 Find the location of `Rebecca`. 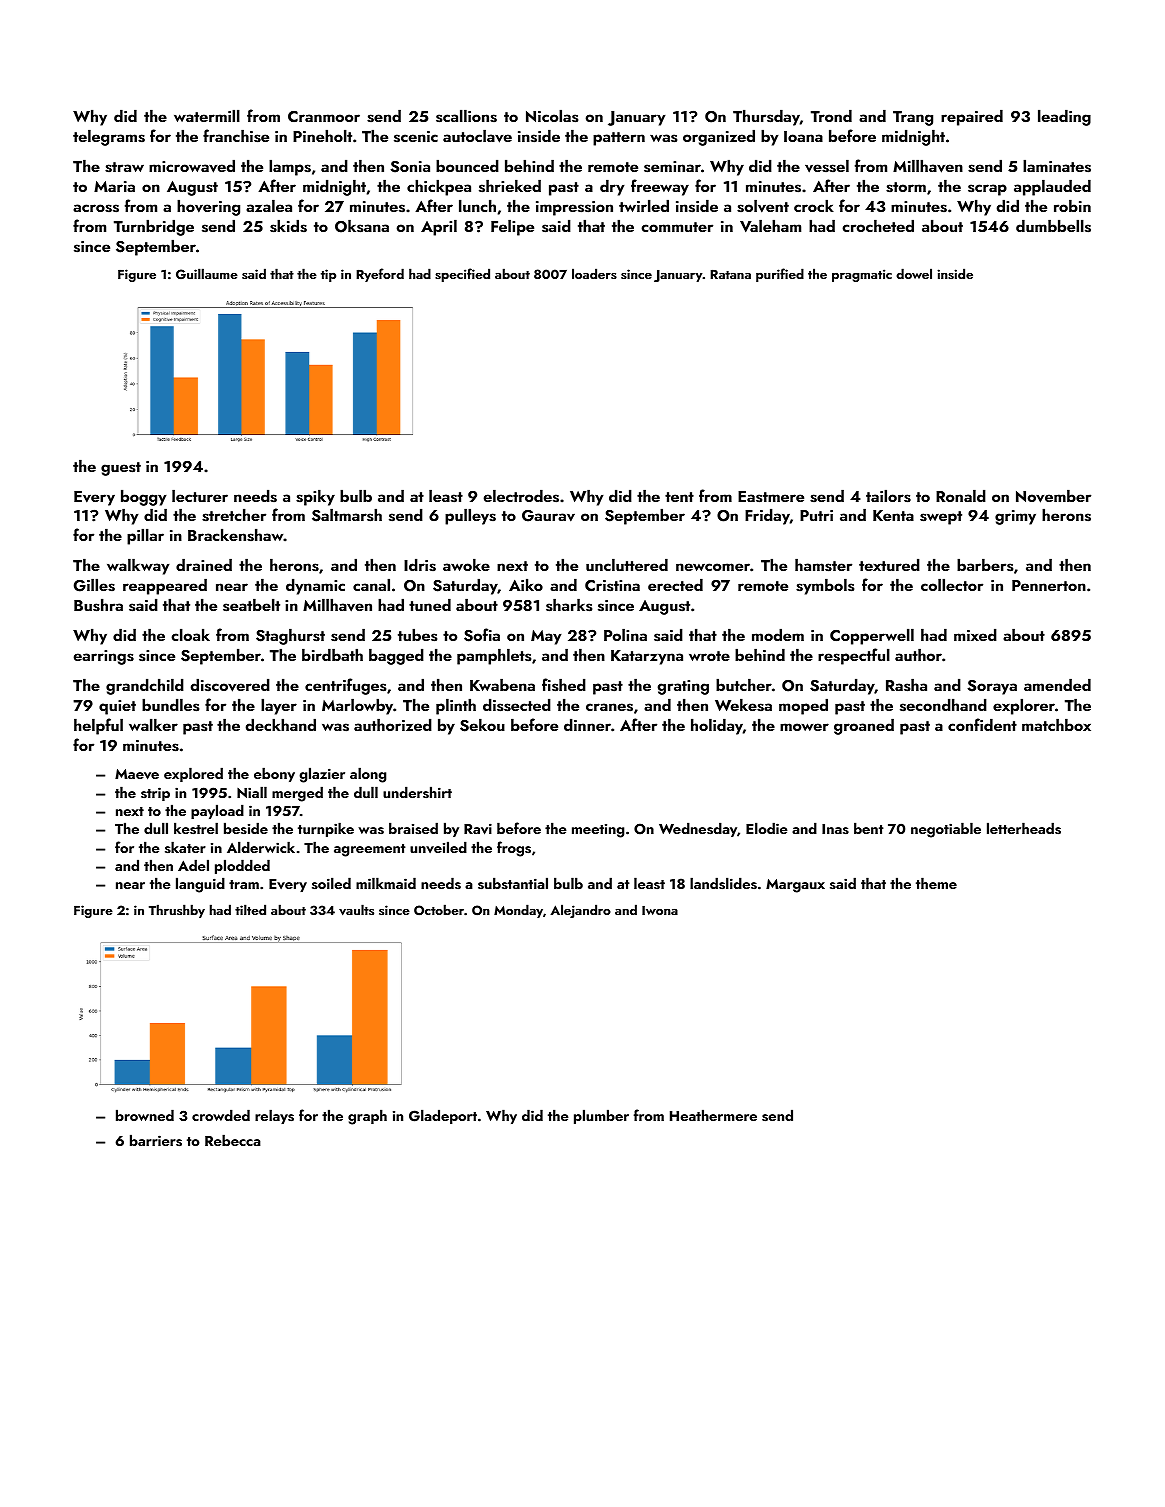

Rebecca is located at coordinates (233, 1140).
